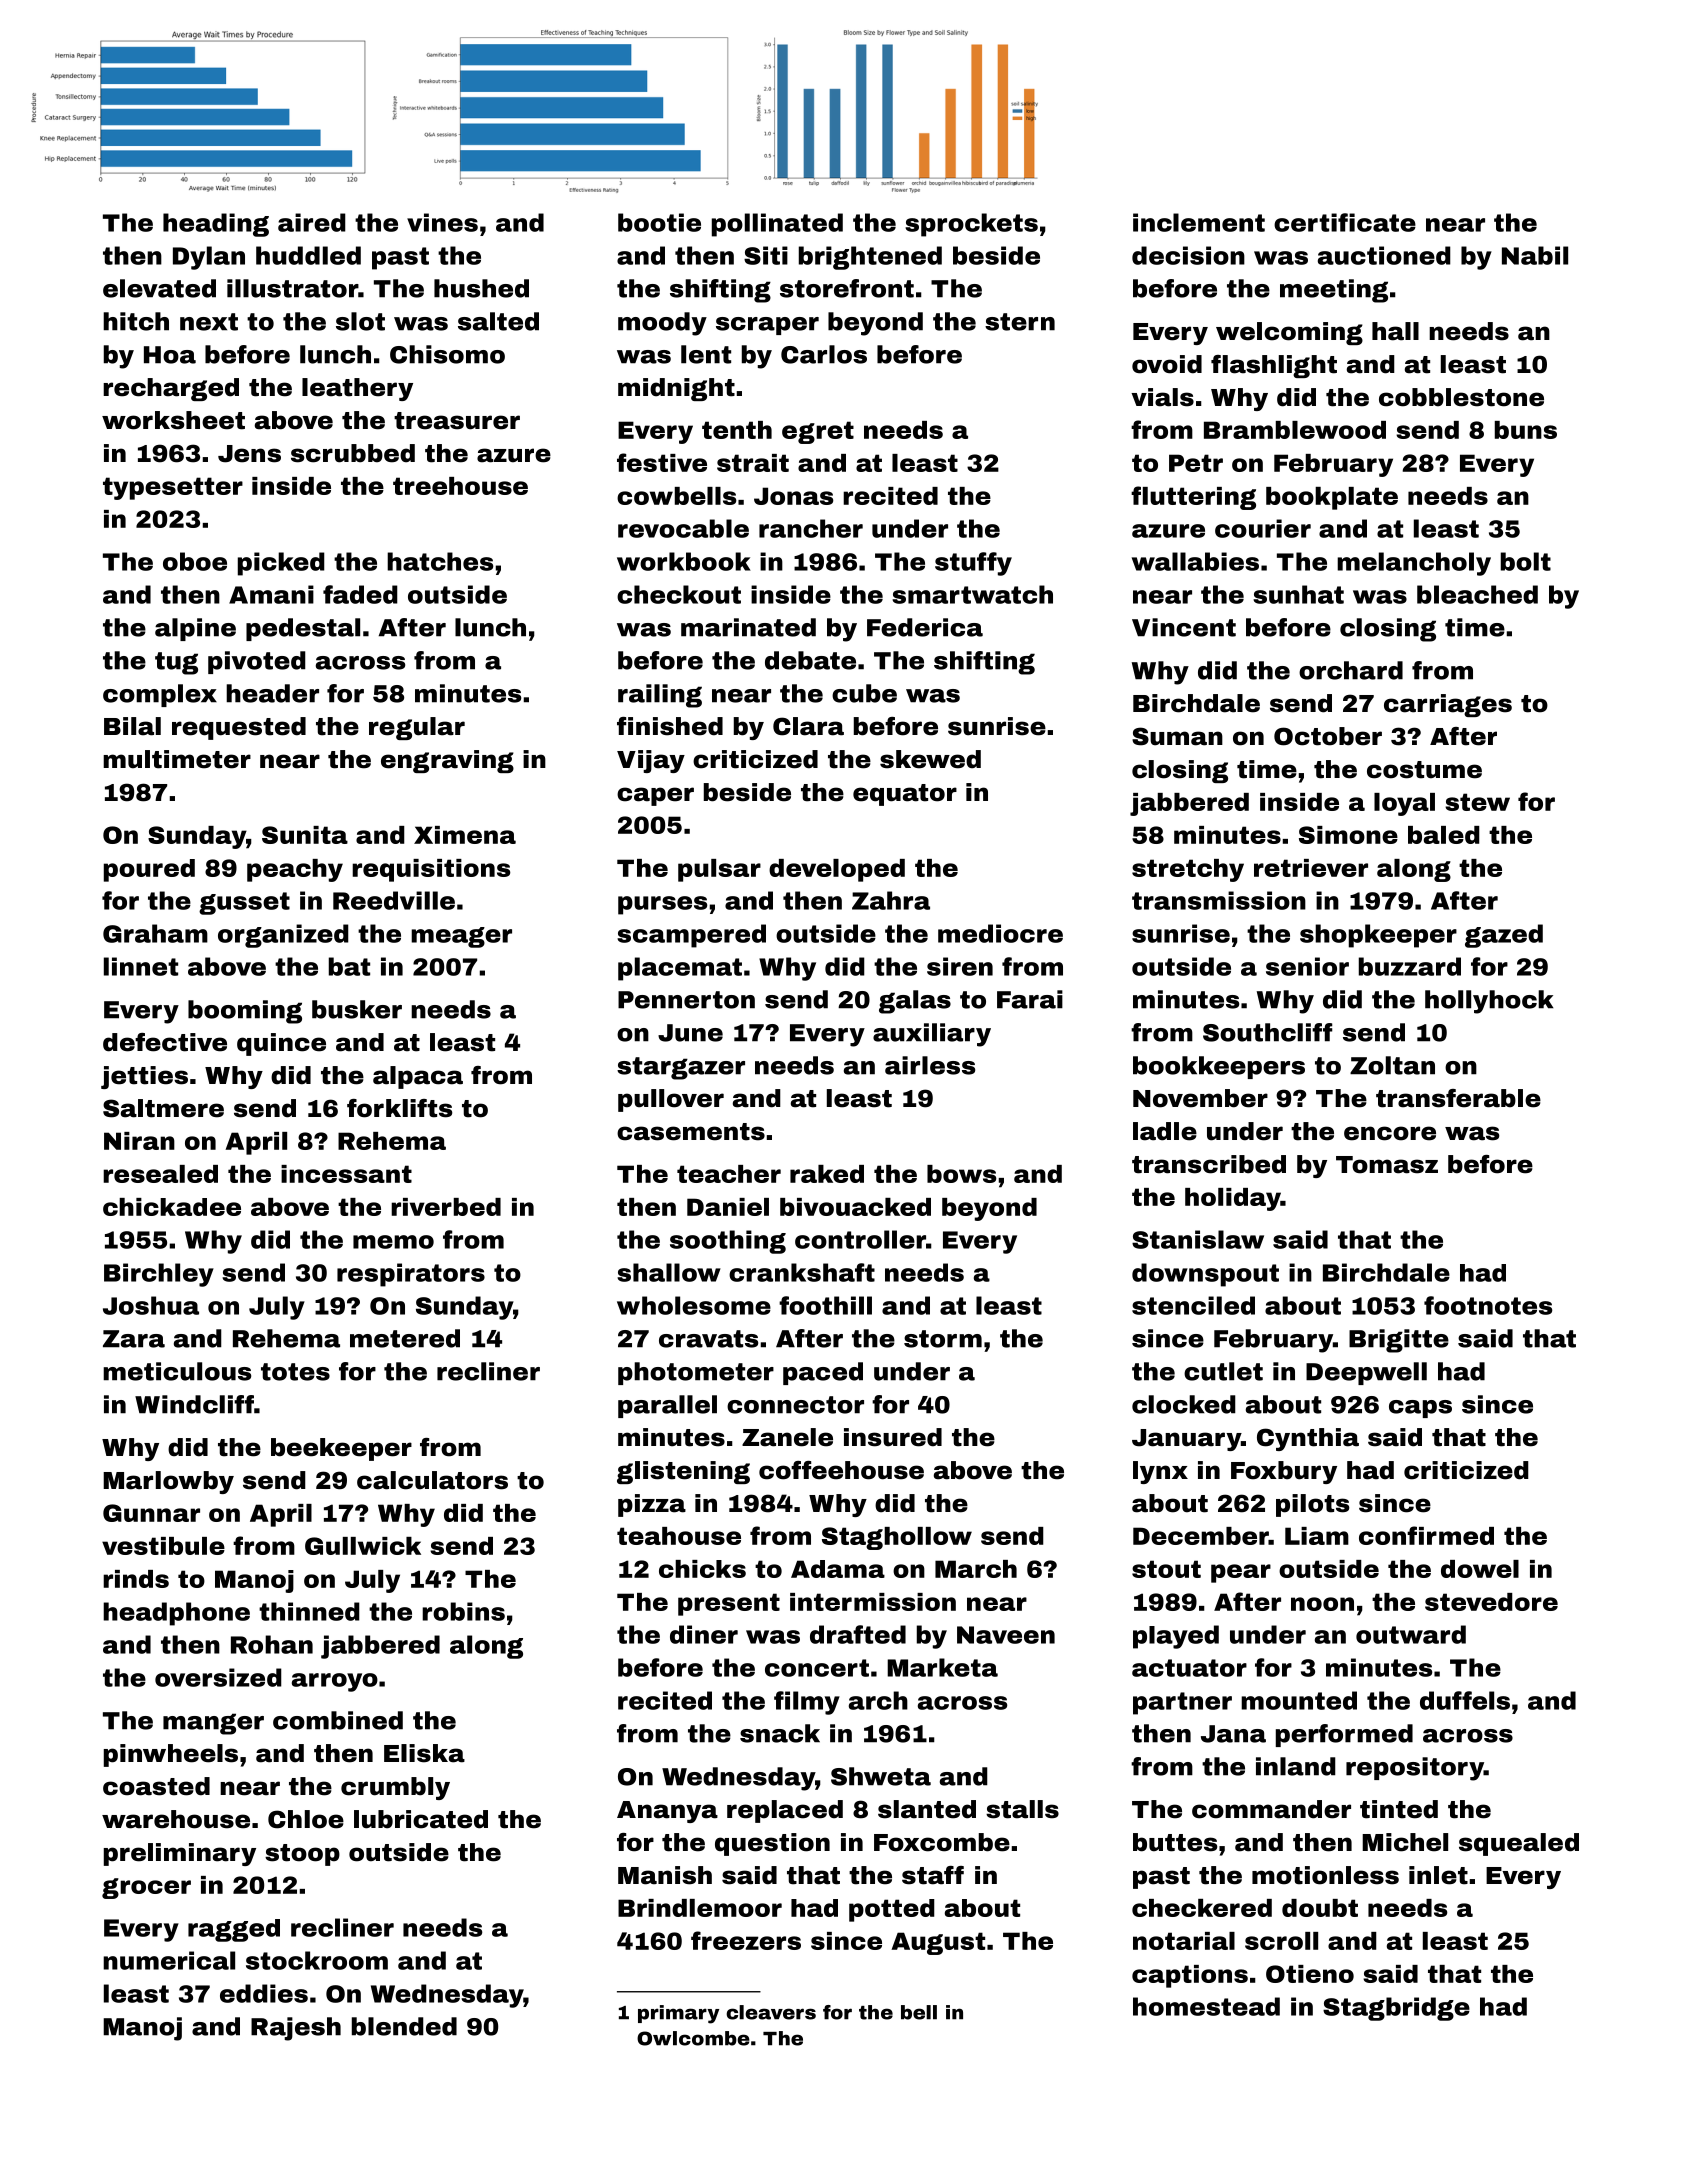  What do you see at coordinates (281, 1044) in the document?
I see `quince` at bounding box center [281, 1044].
